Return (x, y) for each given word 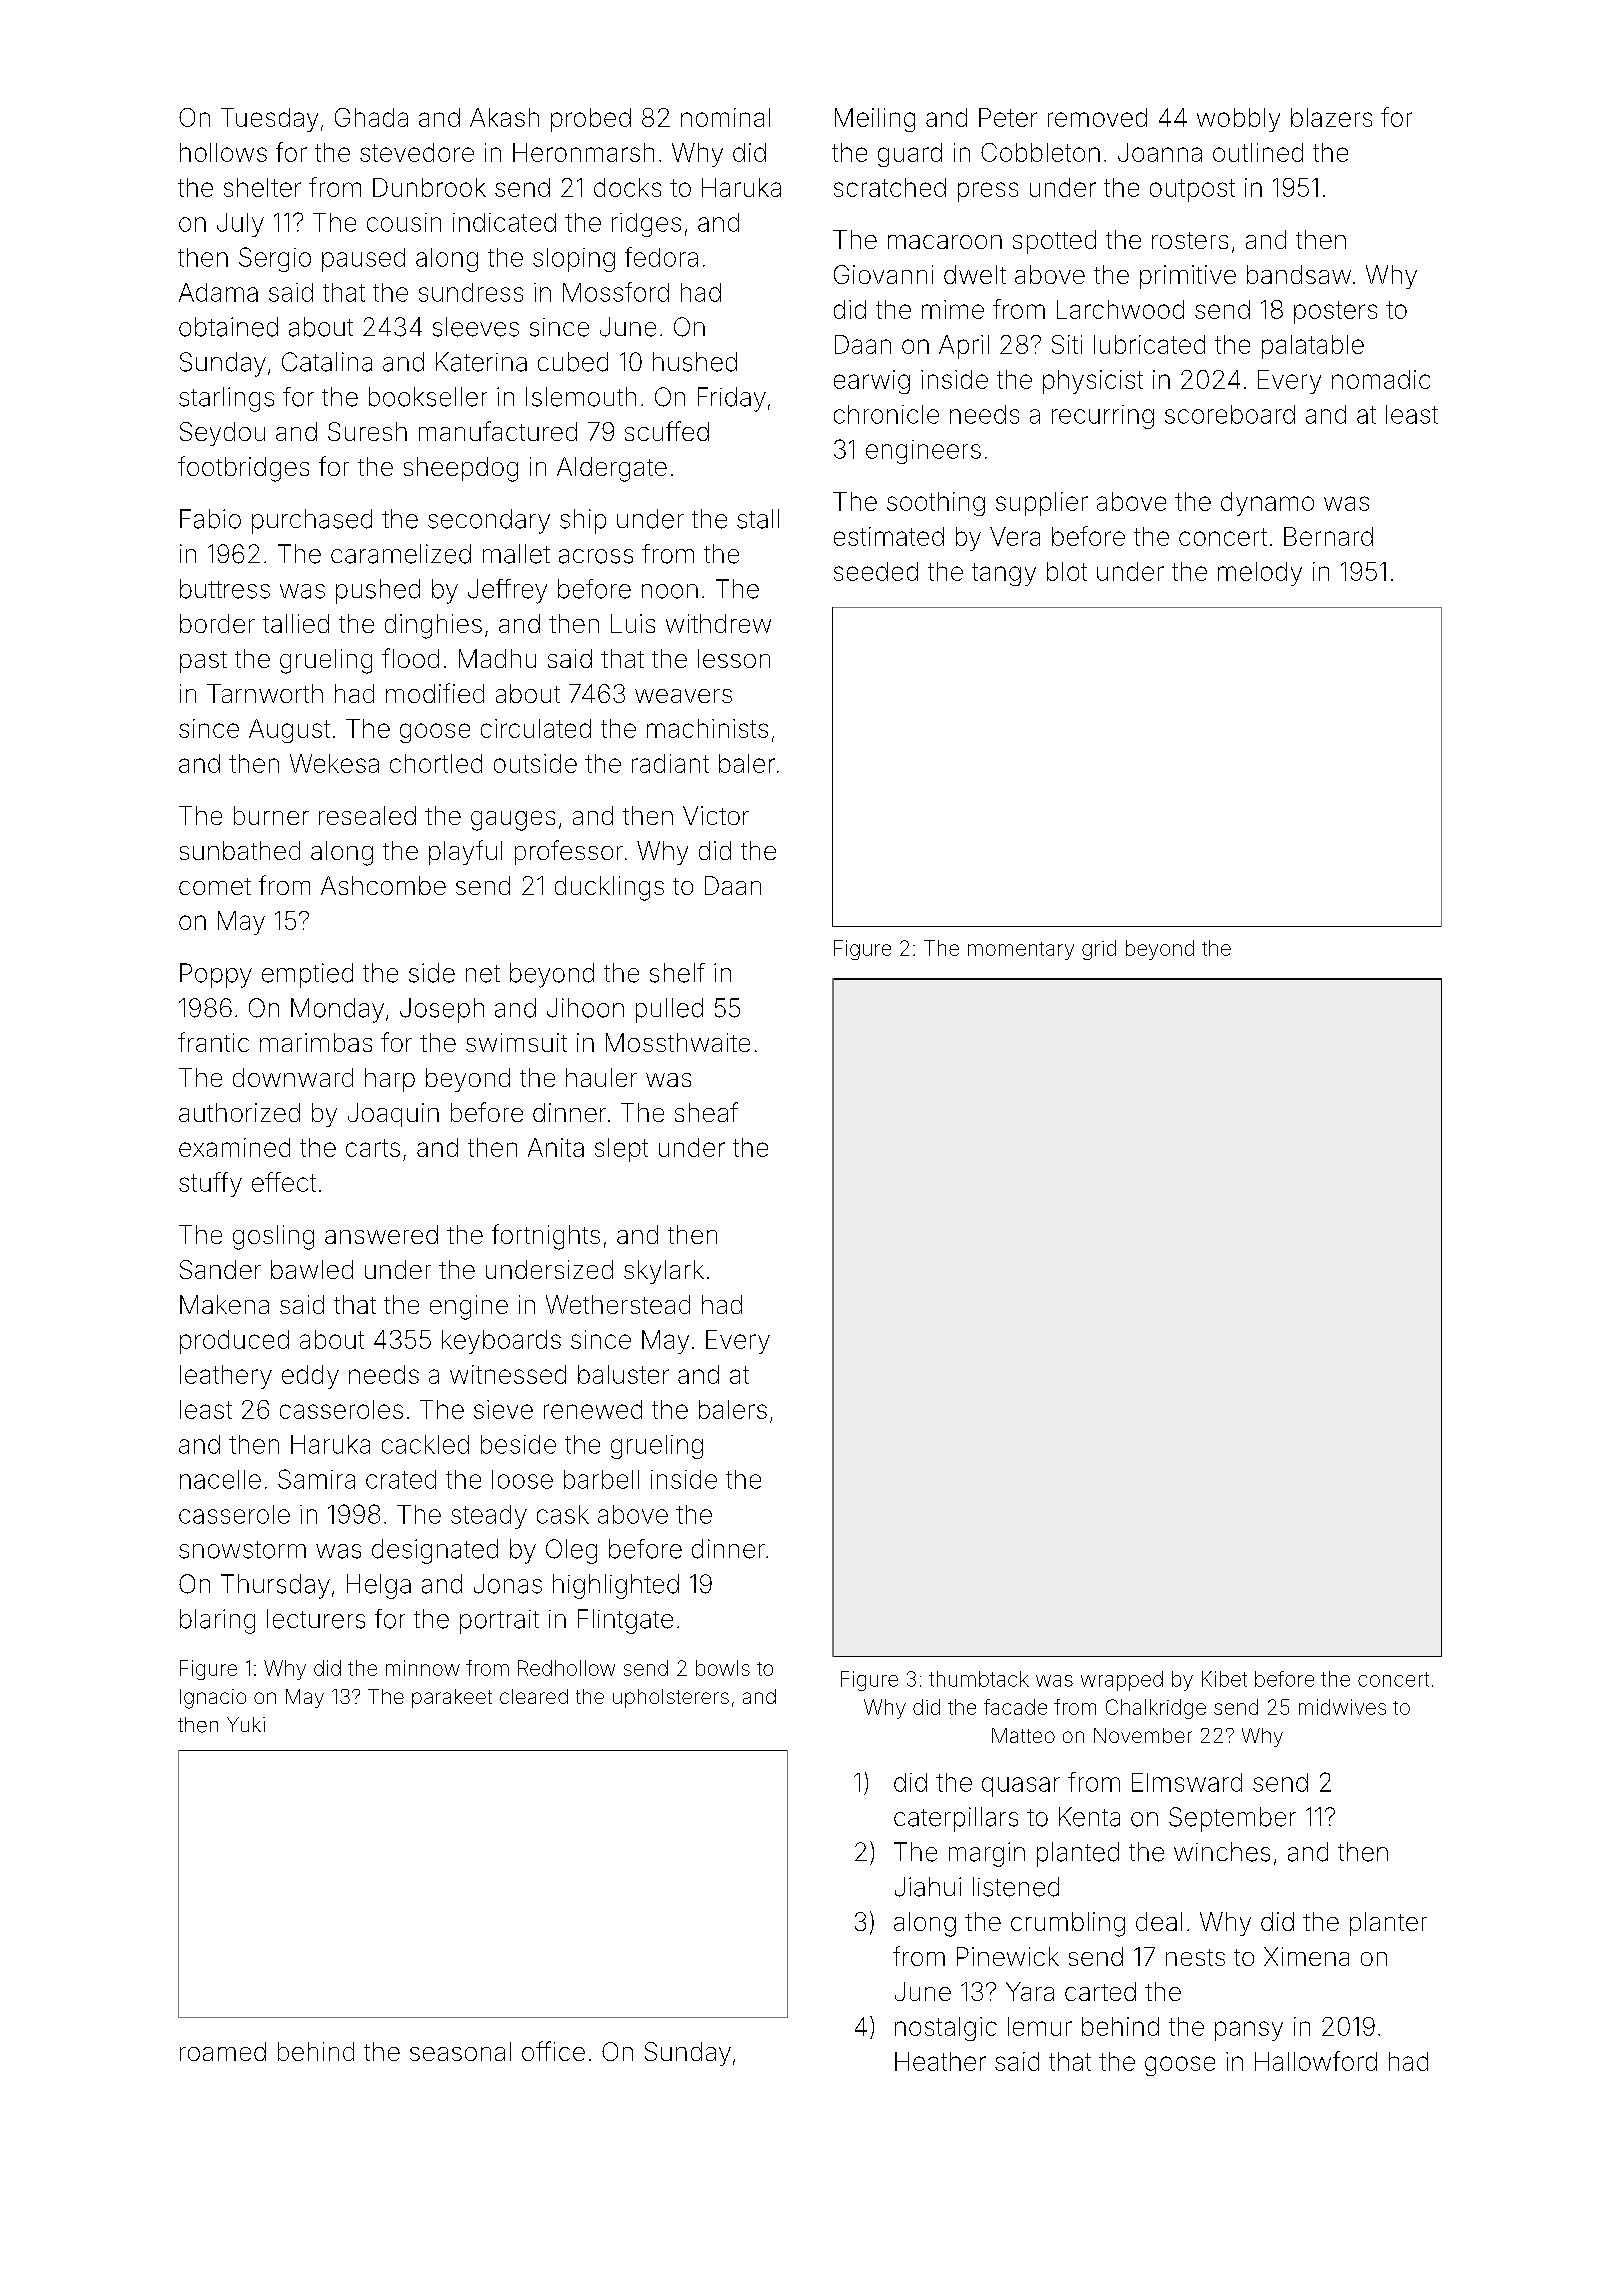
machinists (707, 728)
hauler (601, 1077)
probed (591, 120)
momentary (1021, 951)
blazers (1331, 117)
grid (1099, 950)
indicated (504, 222)
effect (284, 1182)
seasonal (460, 2051)
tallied (296, 623)
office (553, 2051)
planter (1388, 1924)
